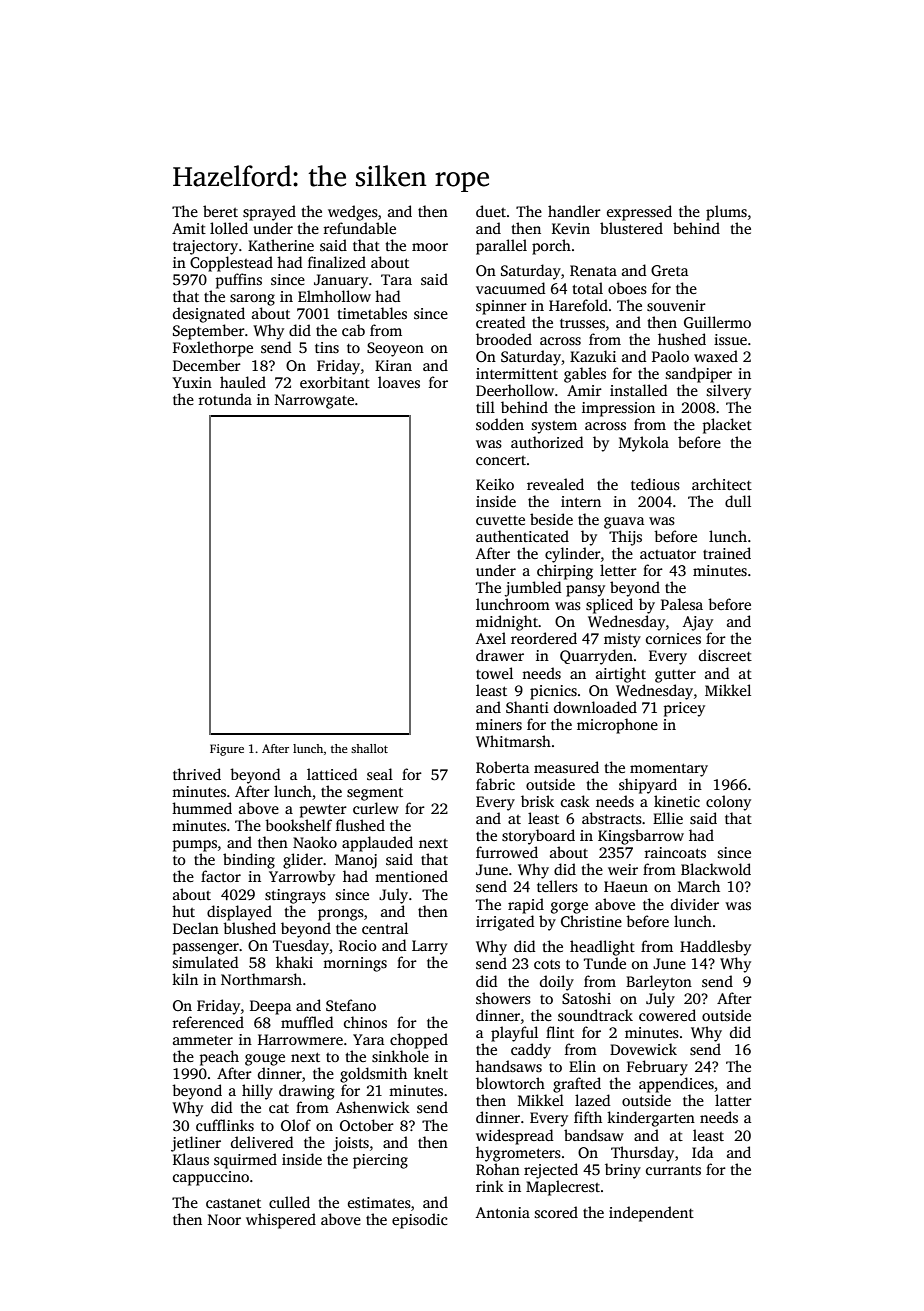  I want to click on chopped, so click(419, 1041).
